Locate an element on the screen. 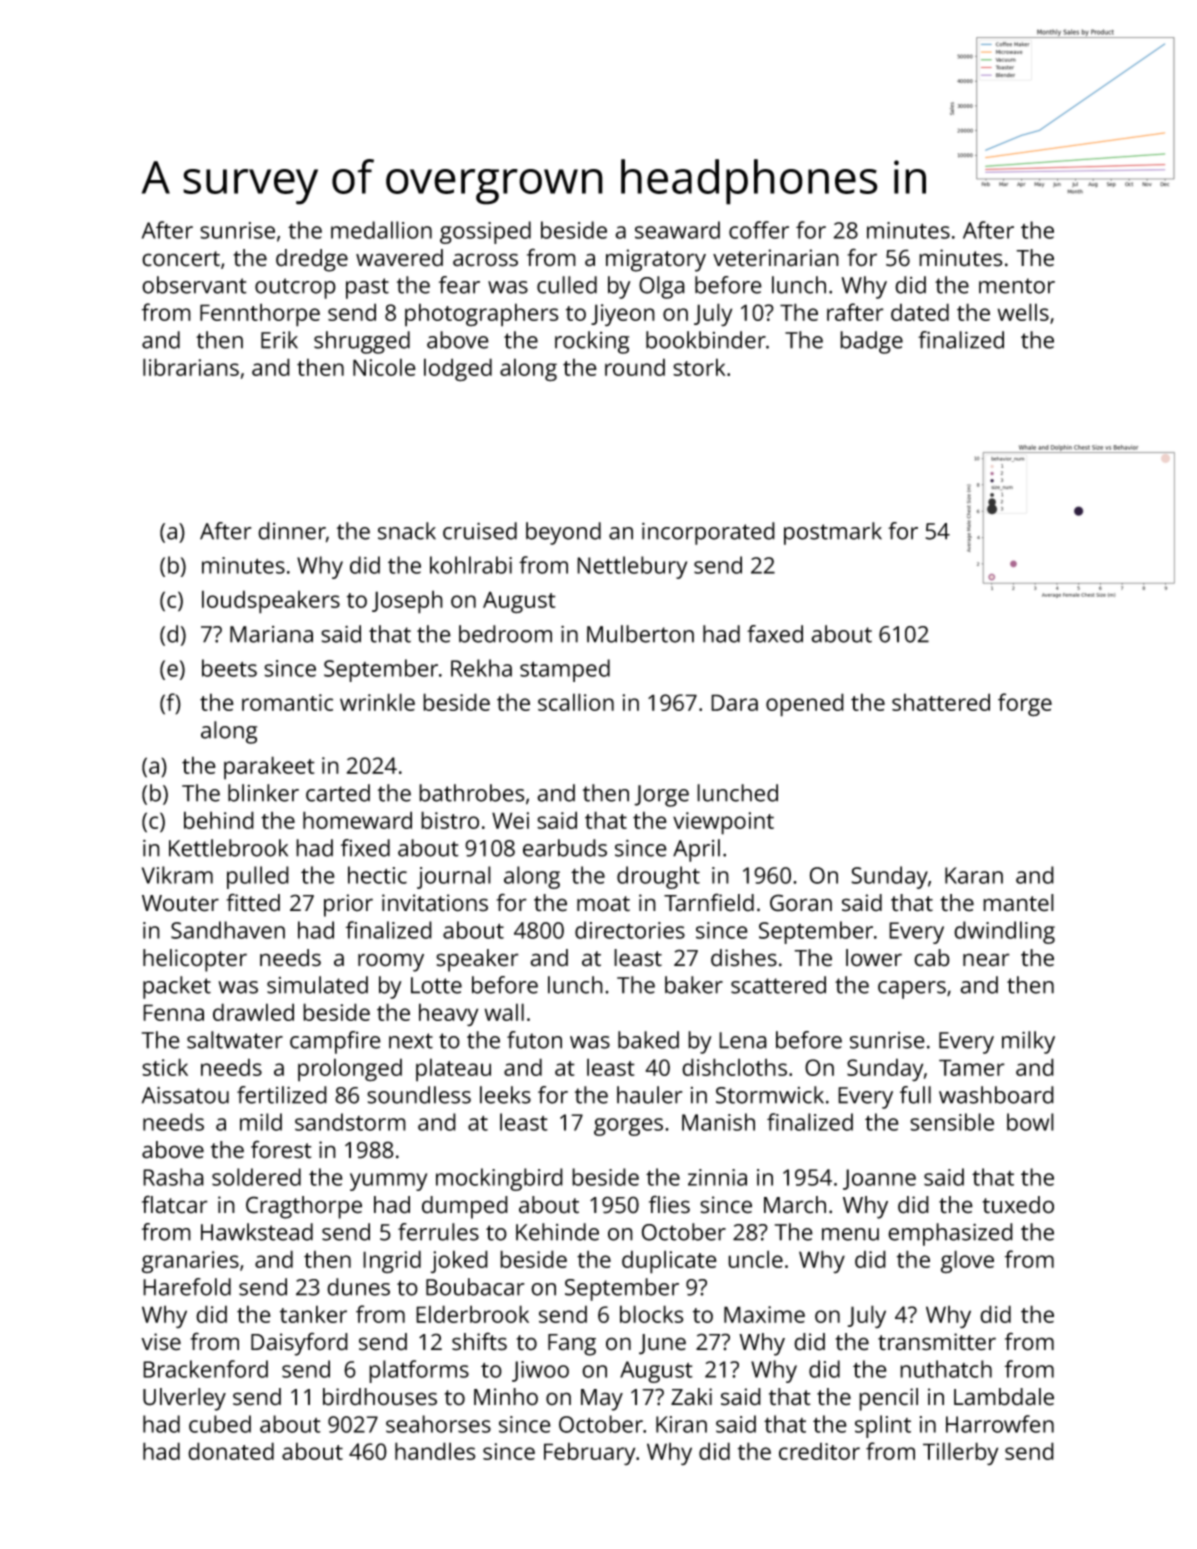 The image size is (1197, 1549). mentor is located at coordinates (1017, 286).
